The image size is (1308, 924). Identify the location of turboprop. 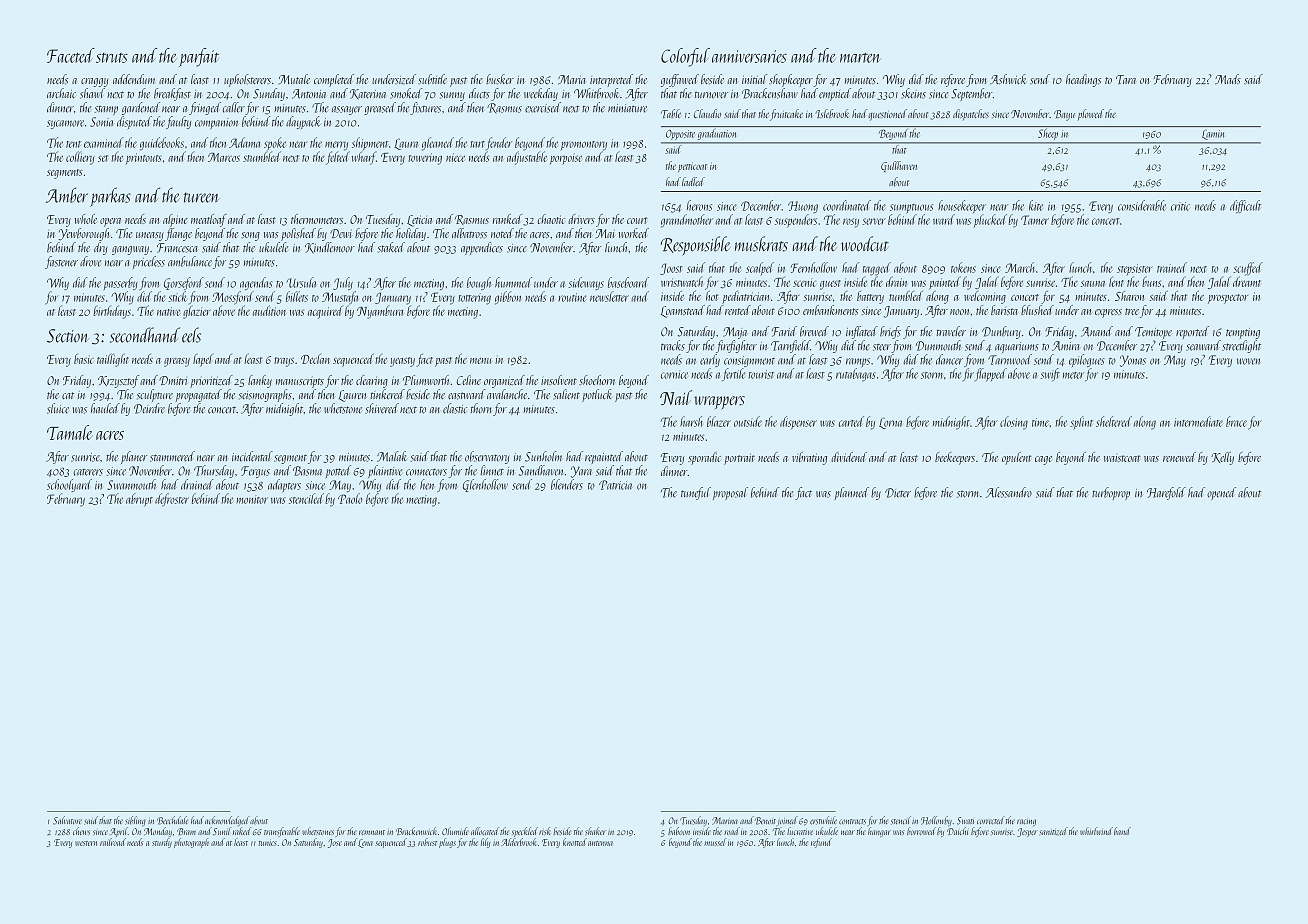
(1111, 493).
